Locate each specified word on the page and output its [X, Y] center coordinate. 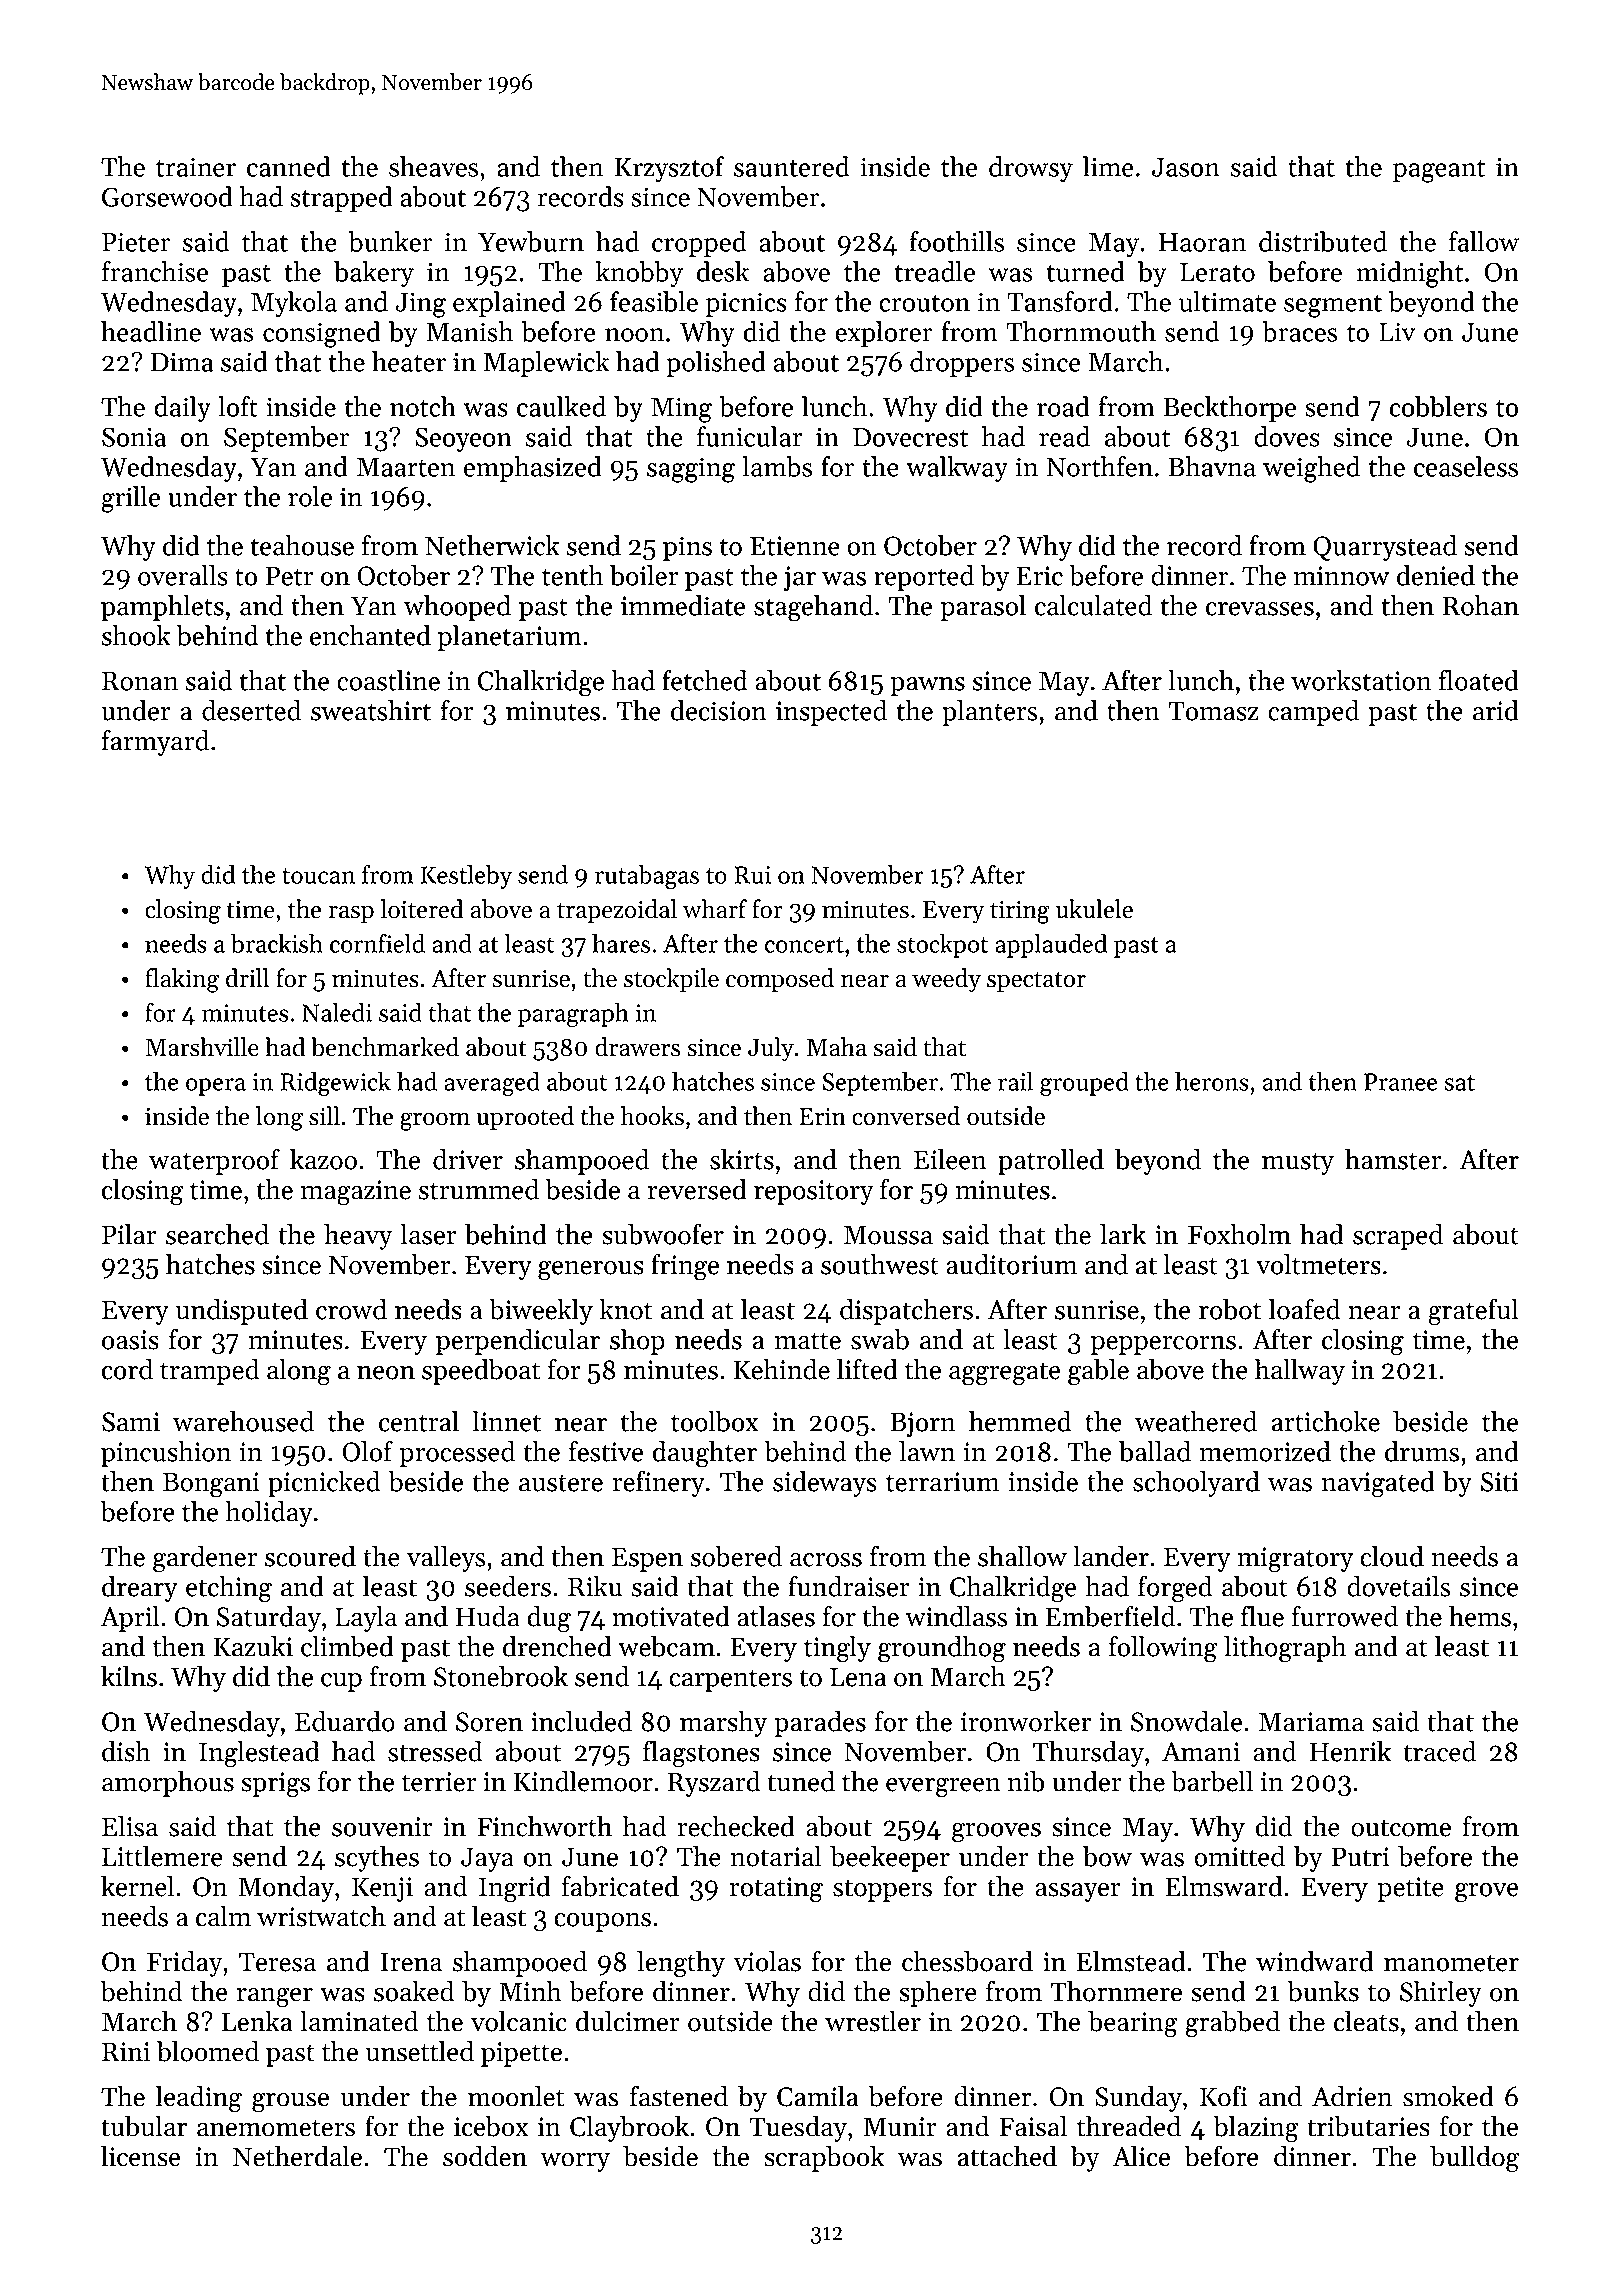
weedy [946, 980]
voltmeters [1318, 1264]
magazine [356, 1193]
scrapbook [824, 2159]
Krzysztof [669, 169]
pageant [1439, 171]
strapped [341, 199]
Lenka [257, 2021]
